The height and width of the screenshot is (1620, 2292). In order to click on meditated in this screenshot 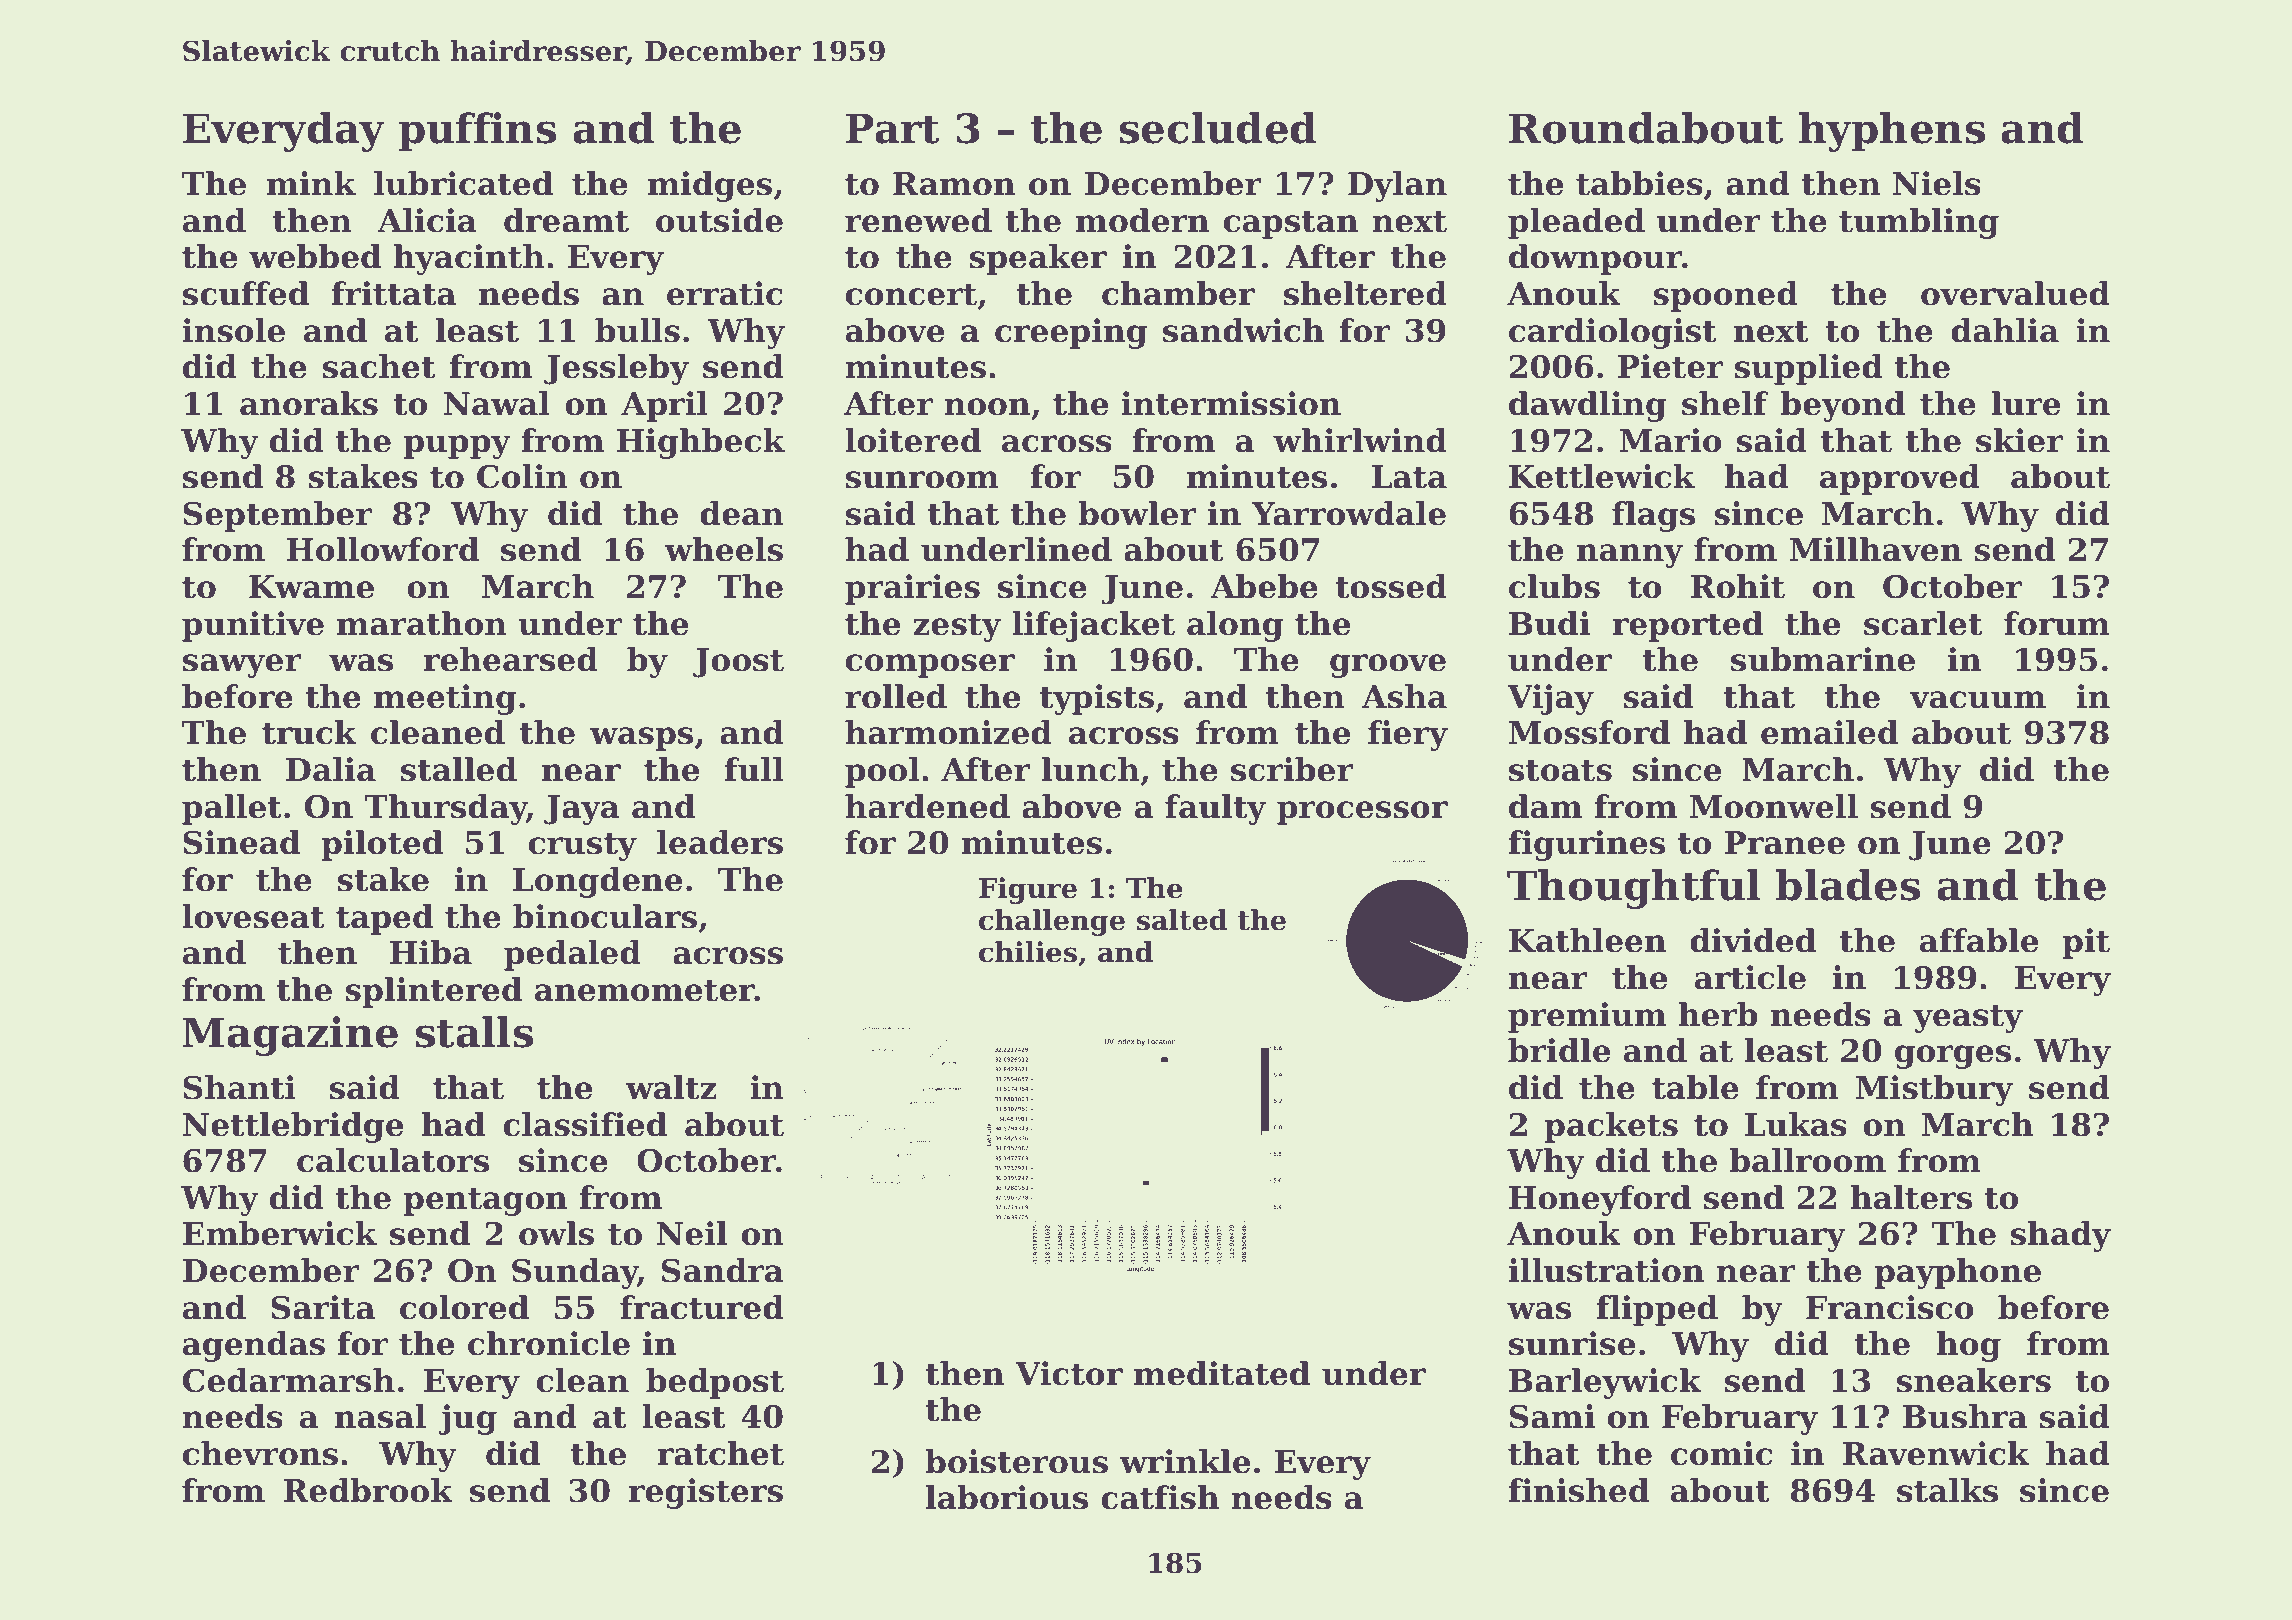, I will do `click(1222, 1373)`.
